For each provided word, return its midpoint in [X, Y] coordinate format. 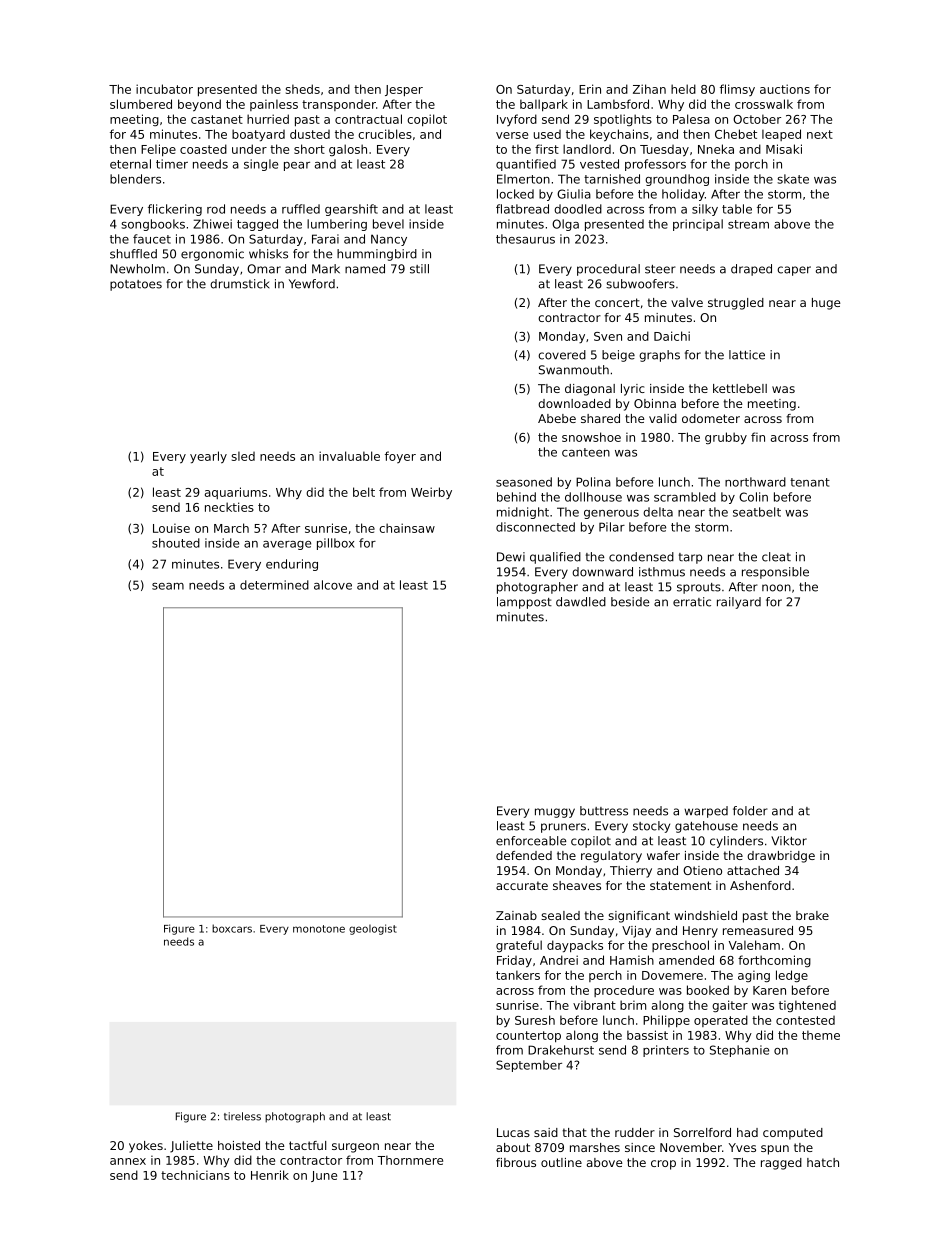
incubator [164, 89]
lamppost [524, 603]
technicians [195, 1175]
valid [663, 418]
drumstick [239, 284]
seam [168, 586]
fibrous [516, 1162]
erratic [692, 602]
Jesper [404, 90]
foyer [400, 457]
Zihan [649, 89]
